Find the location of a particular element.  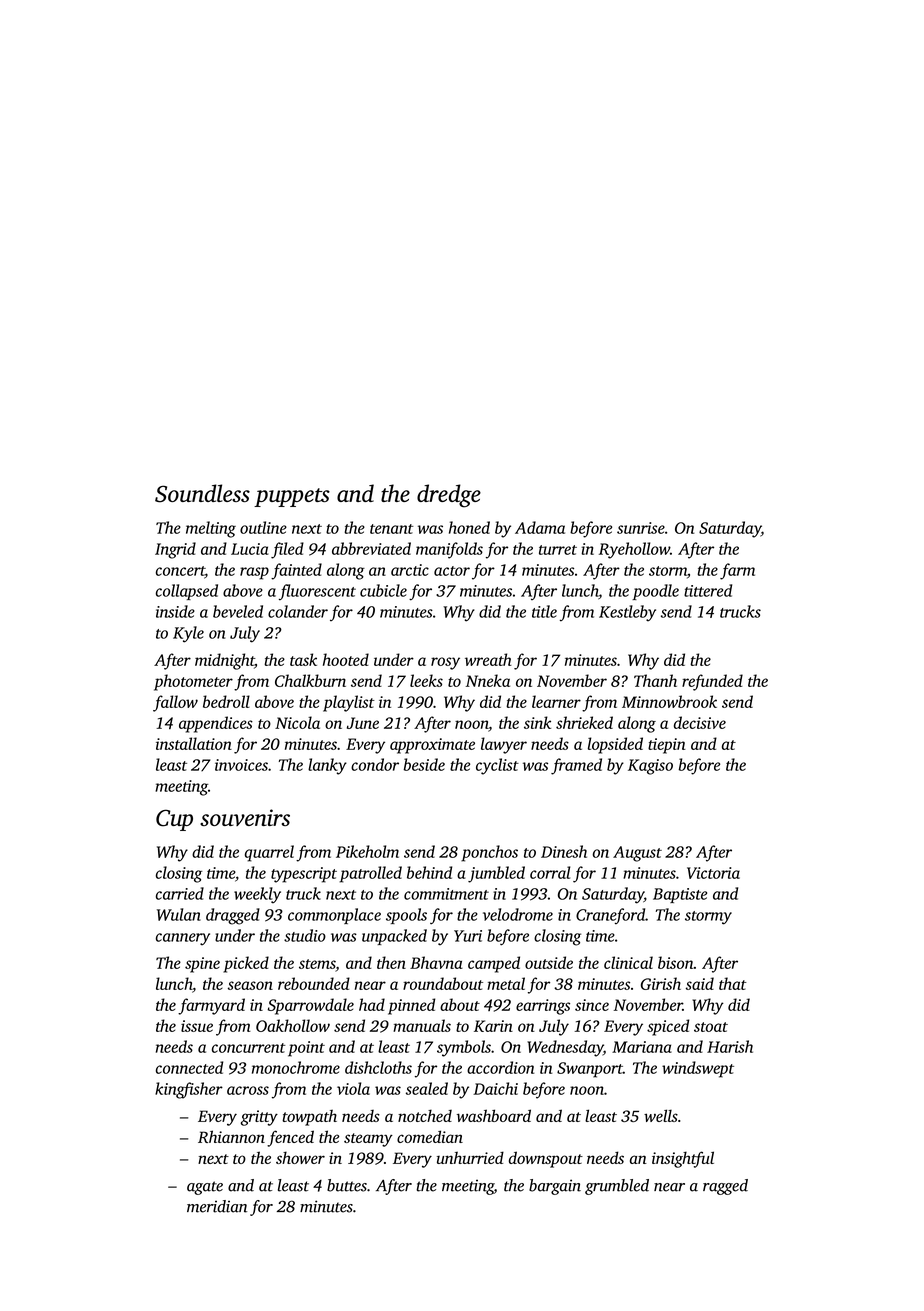

bargain is located at coordinates (555, 1187).
